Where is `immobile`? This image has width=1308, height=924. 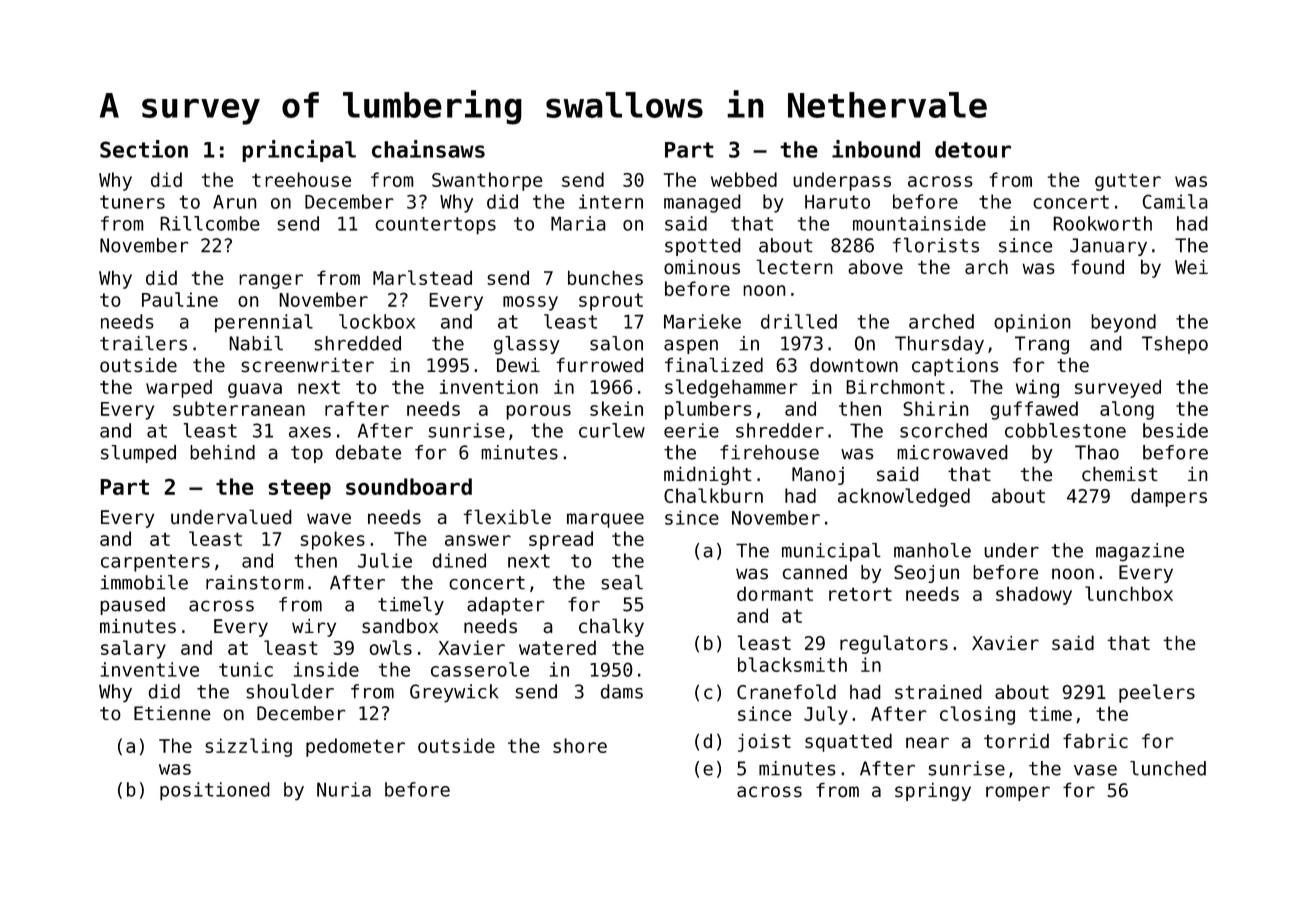
immobile is located at coordinates (144, 582).
